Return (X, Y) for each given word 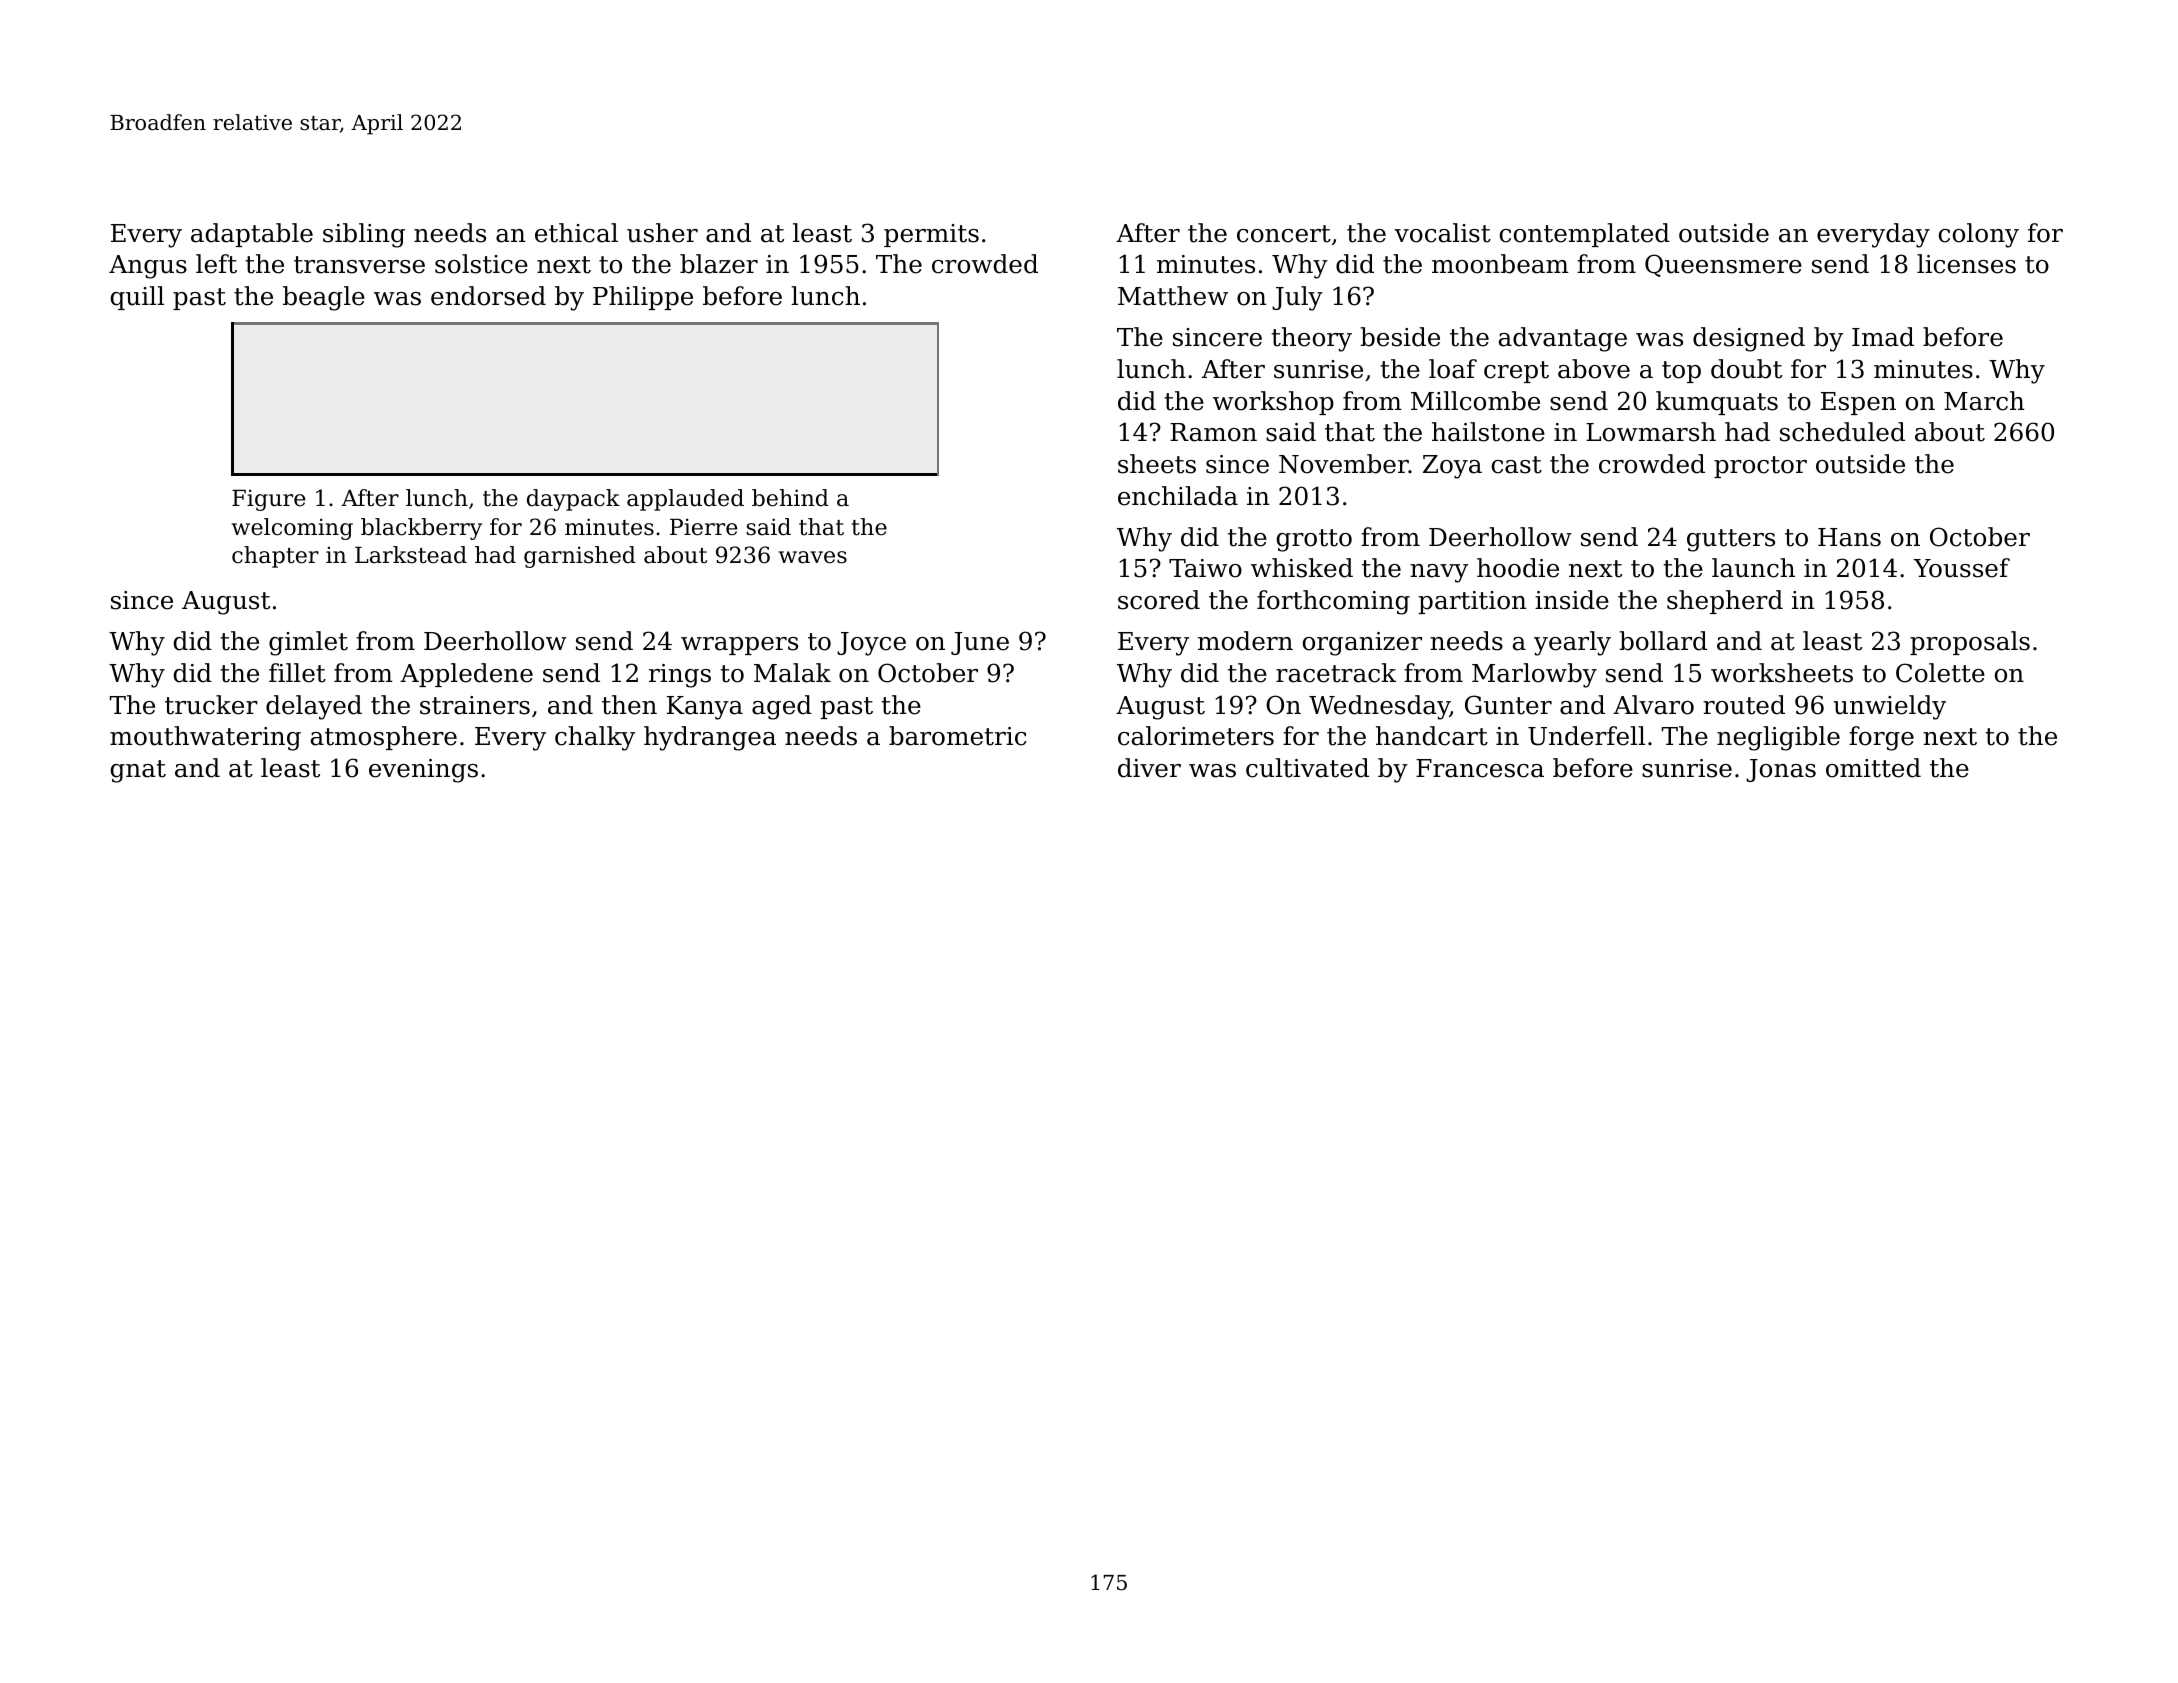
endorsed (488, 296)
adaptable (252, 235)
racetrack (1336, 673)
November (1344, 464)
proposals (1970, 643)
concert (1284, 234)
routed (1744, 705)
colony (1979, 235)
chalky (595, 738)
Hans (1849, 537)
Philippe (643, 298)
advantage (1563, 339)
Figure (269, 500)
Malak (792, 673)
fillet (297, 673)
